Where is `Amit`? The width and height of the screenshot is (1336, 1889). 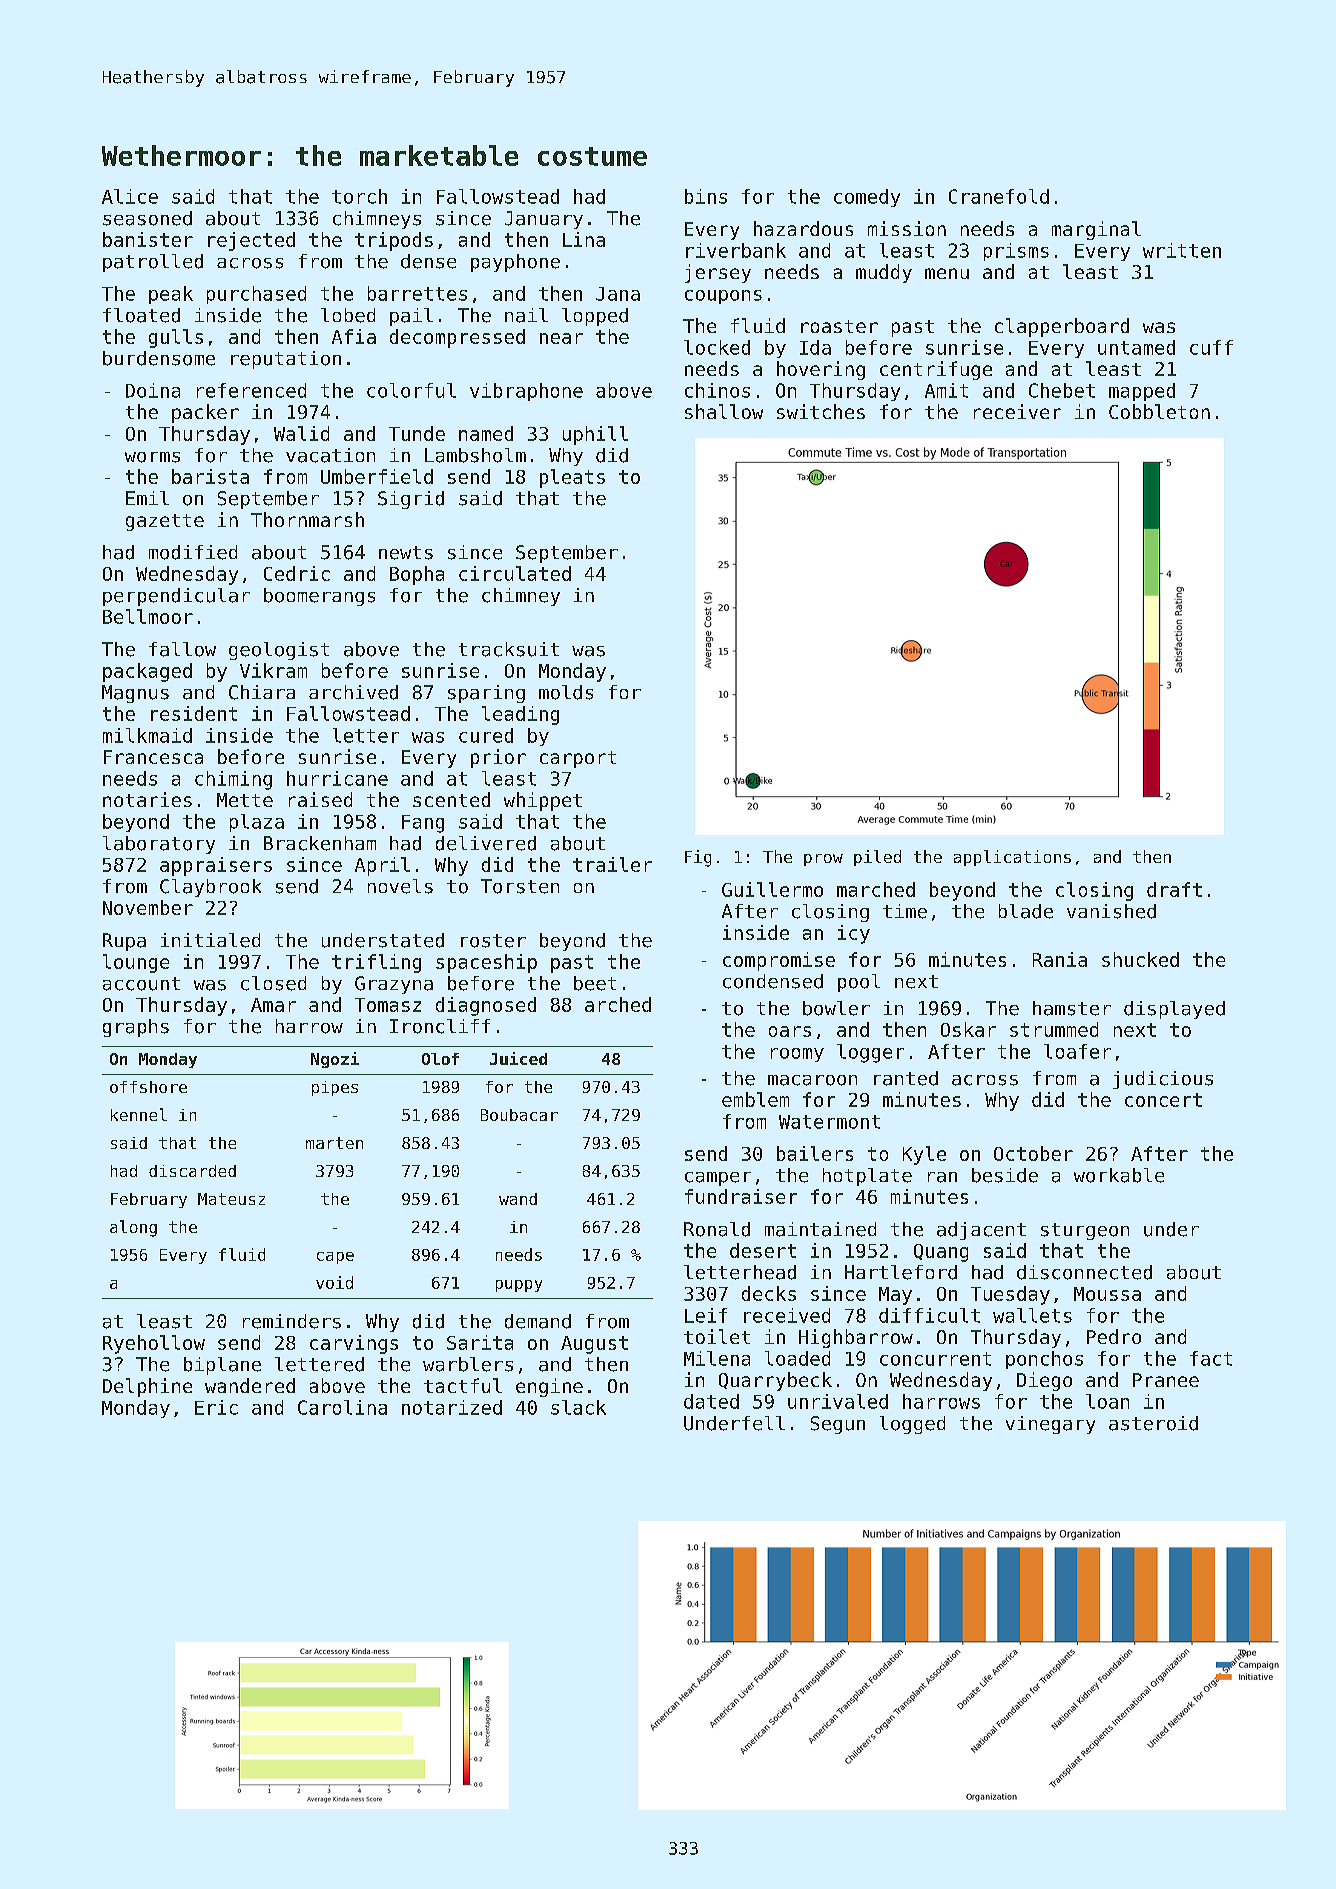 Amit is located at coordinates (946, 390).
